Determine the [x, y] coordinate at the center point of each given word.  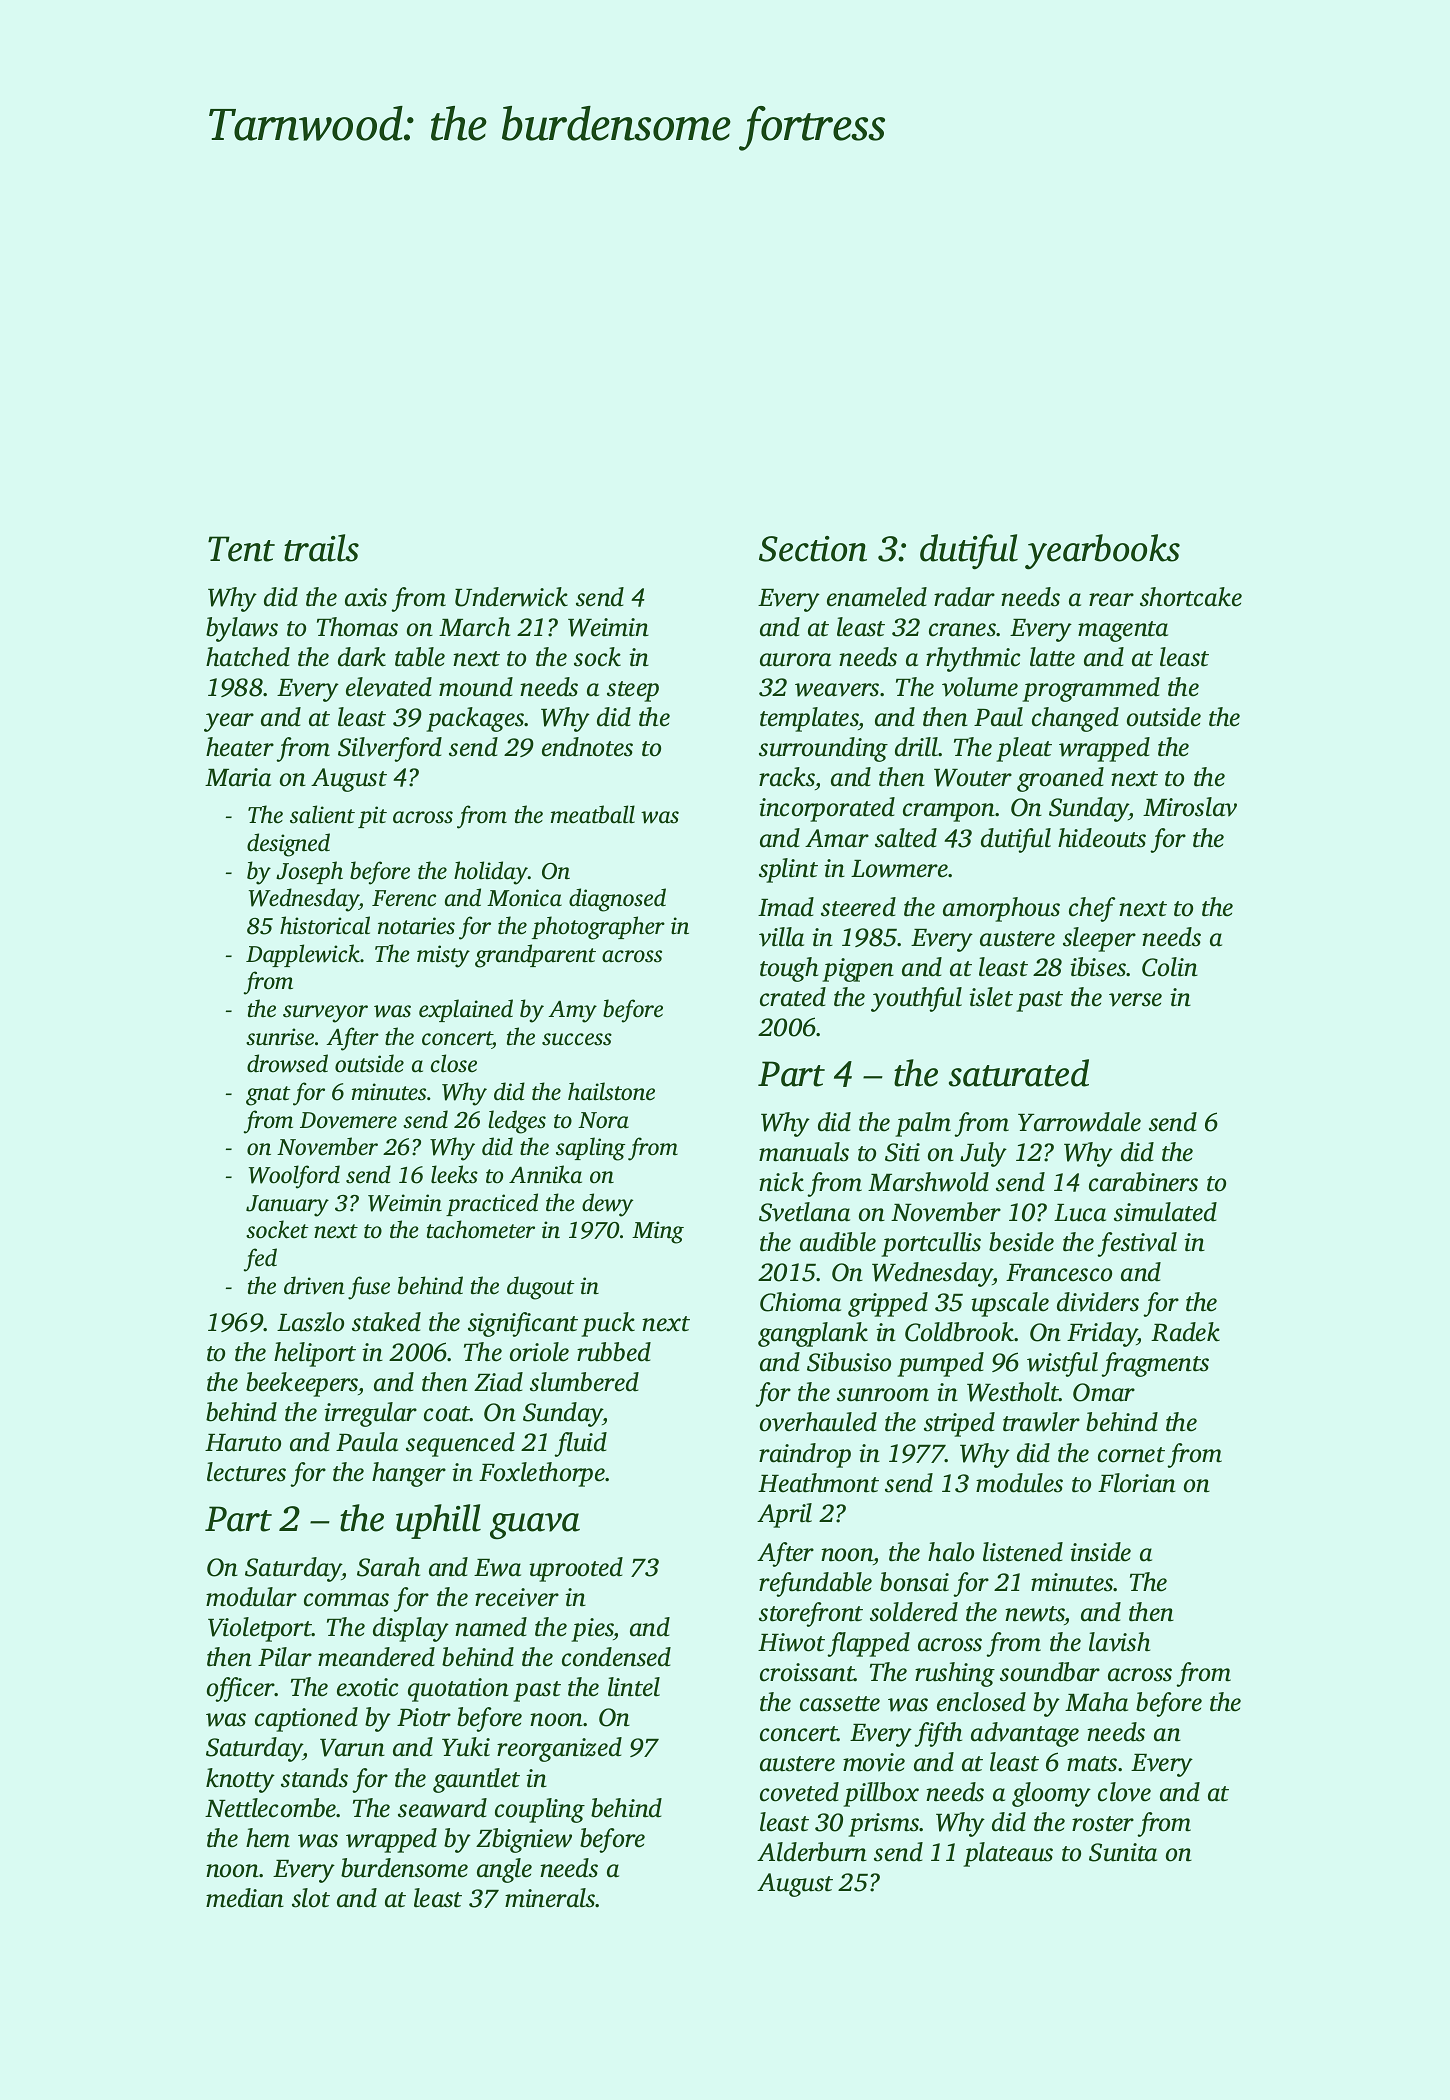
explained [466, 1010]
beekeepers [302, 1384]
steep [633, 691]
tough [789, 969]
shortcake [1191, 597]
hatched [248, 657]
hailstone [611, 1091]
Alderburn [812, 1852]
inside [1100, 1552]
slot [311, 1898]
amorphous [1001, 909]
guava [535, 1526]
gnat [268, 1096]
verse [1135, 1000]
